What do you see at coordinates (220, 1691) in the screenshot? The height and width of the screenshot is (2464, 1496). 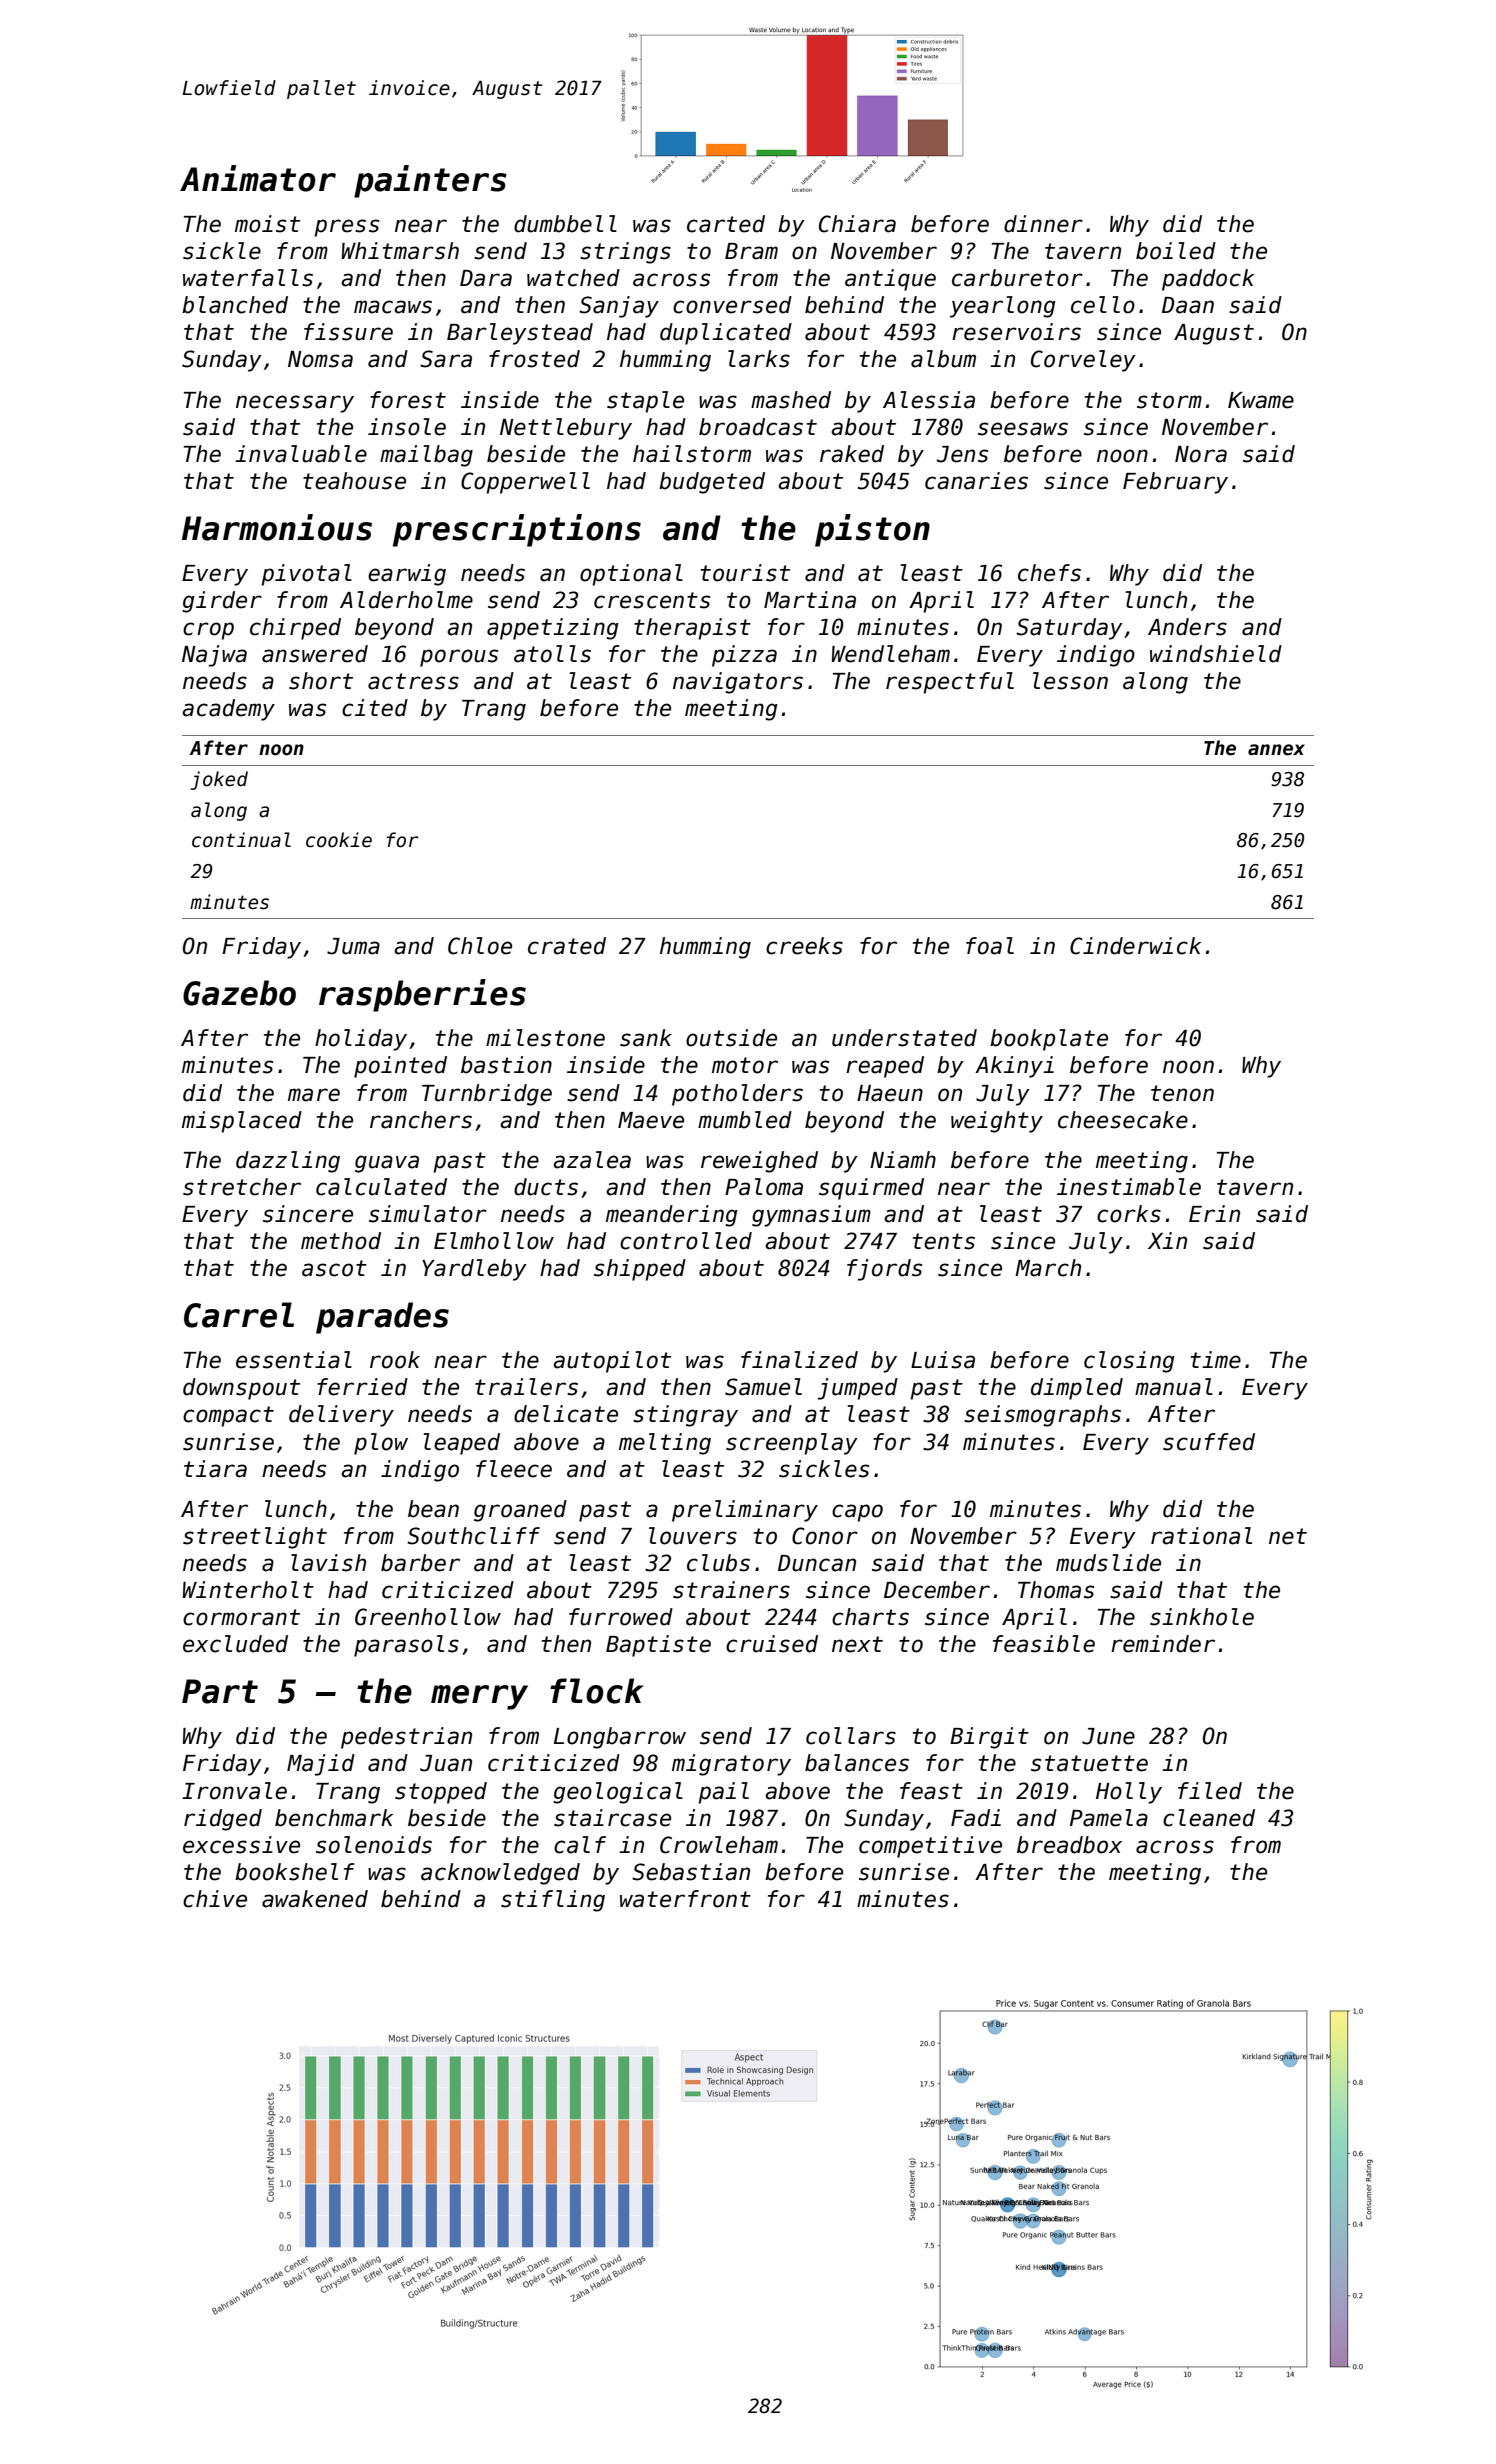 I see `Part` at bounding box center [220, 1691].
